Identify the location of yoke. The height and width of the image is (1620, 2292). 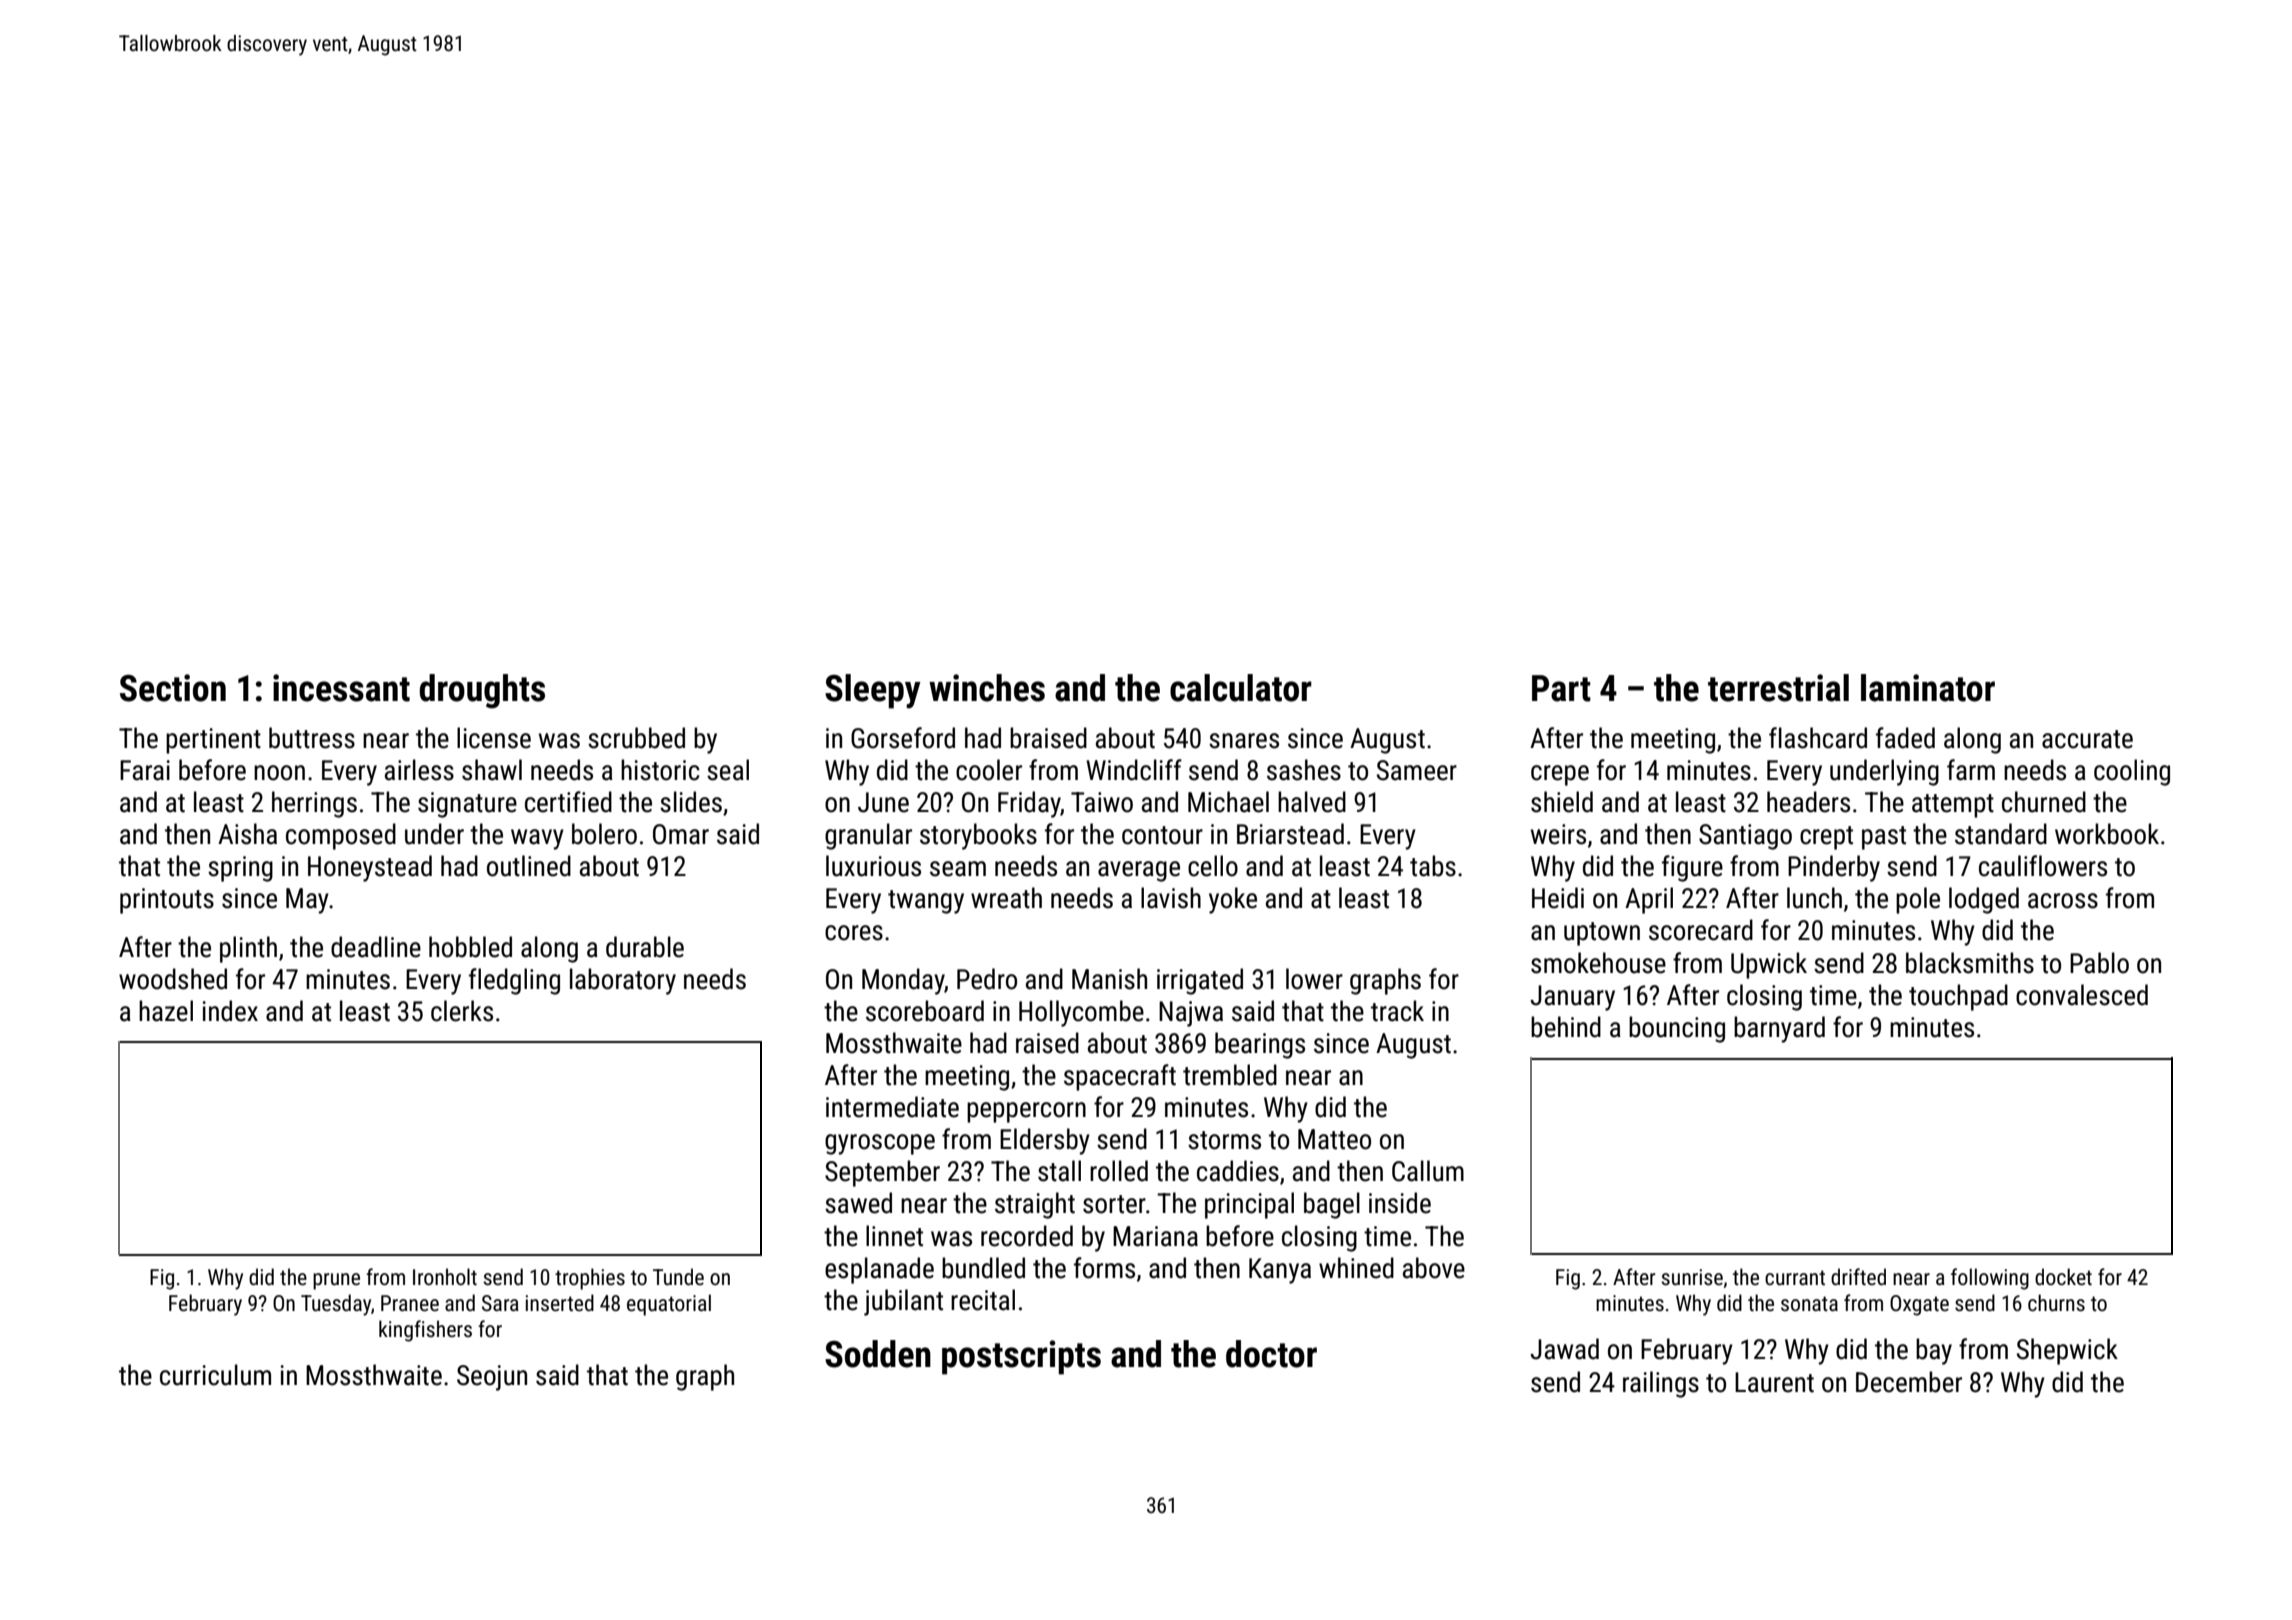
(1233, 900).
